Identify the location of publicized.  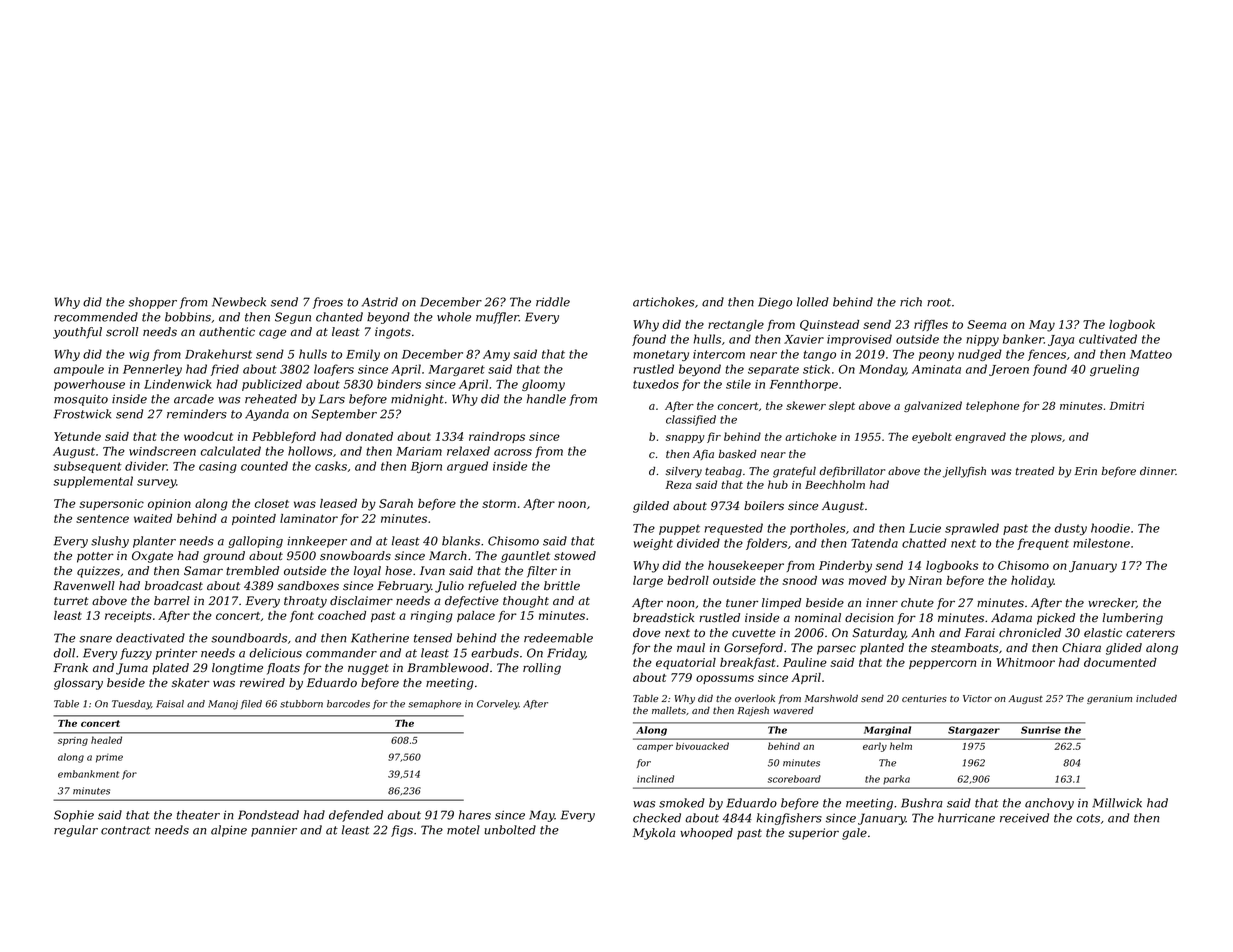
(272, 385).
